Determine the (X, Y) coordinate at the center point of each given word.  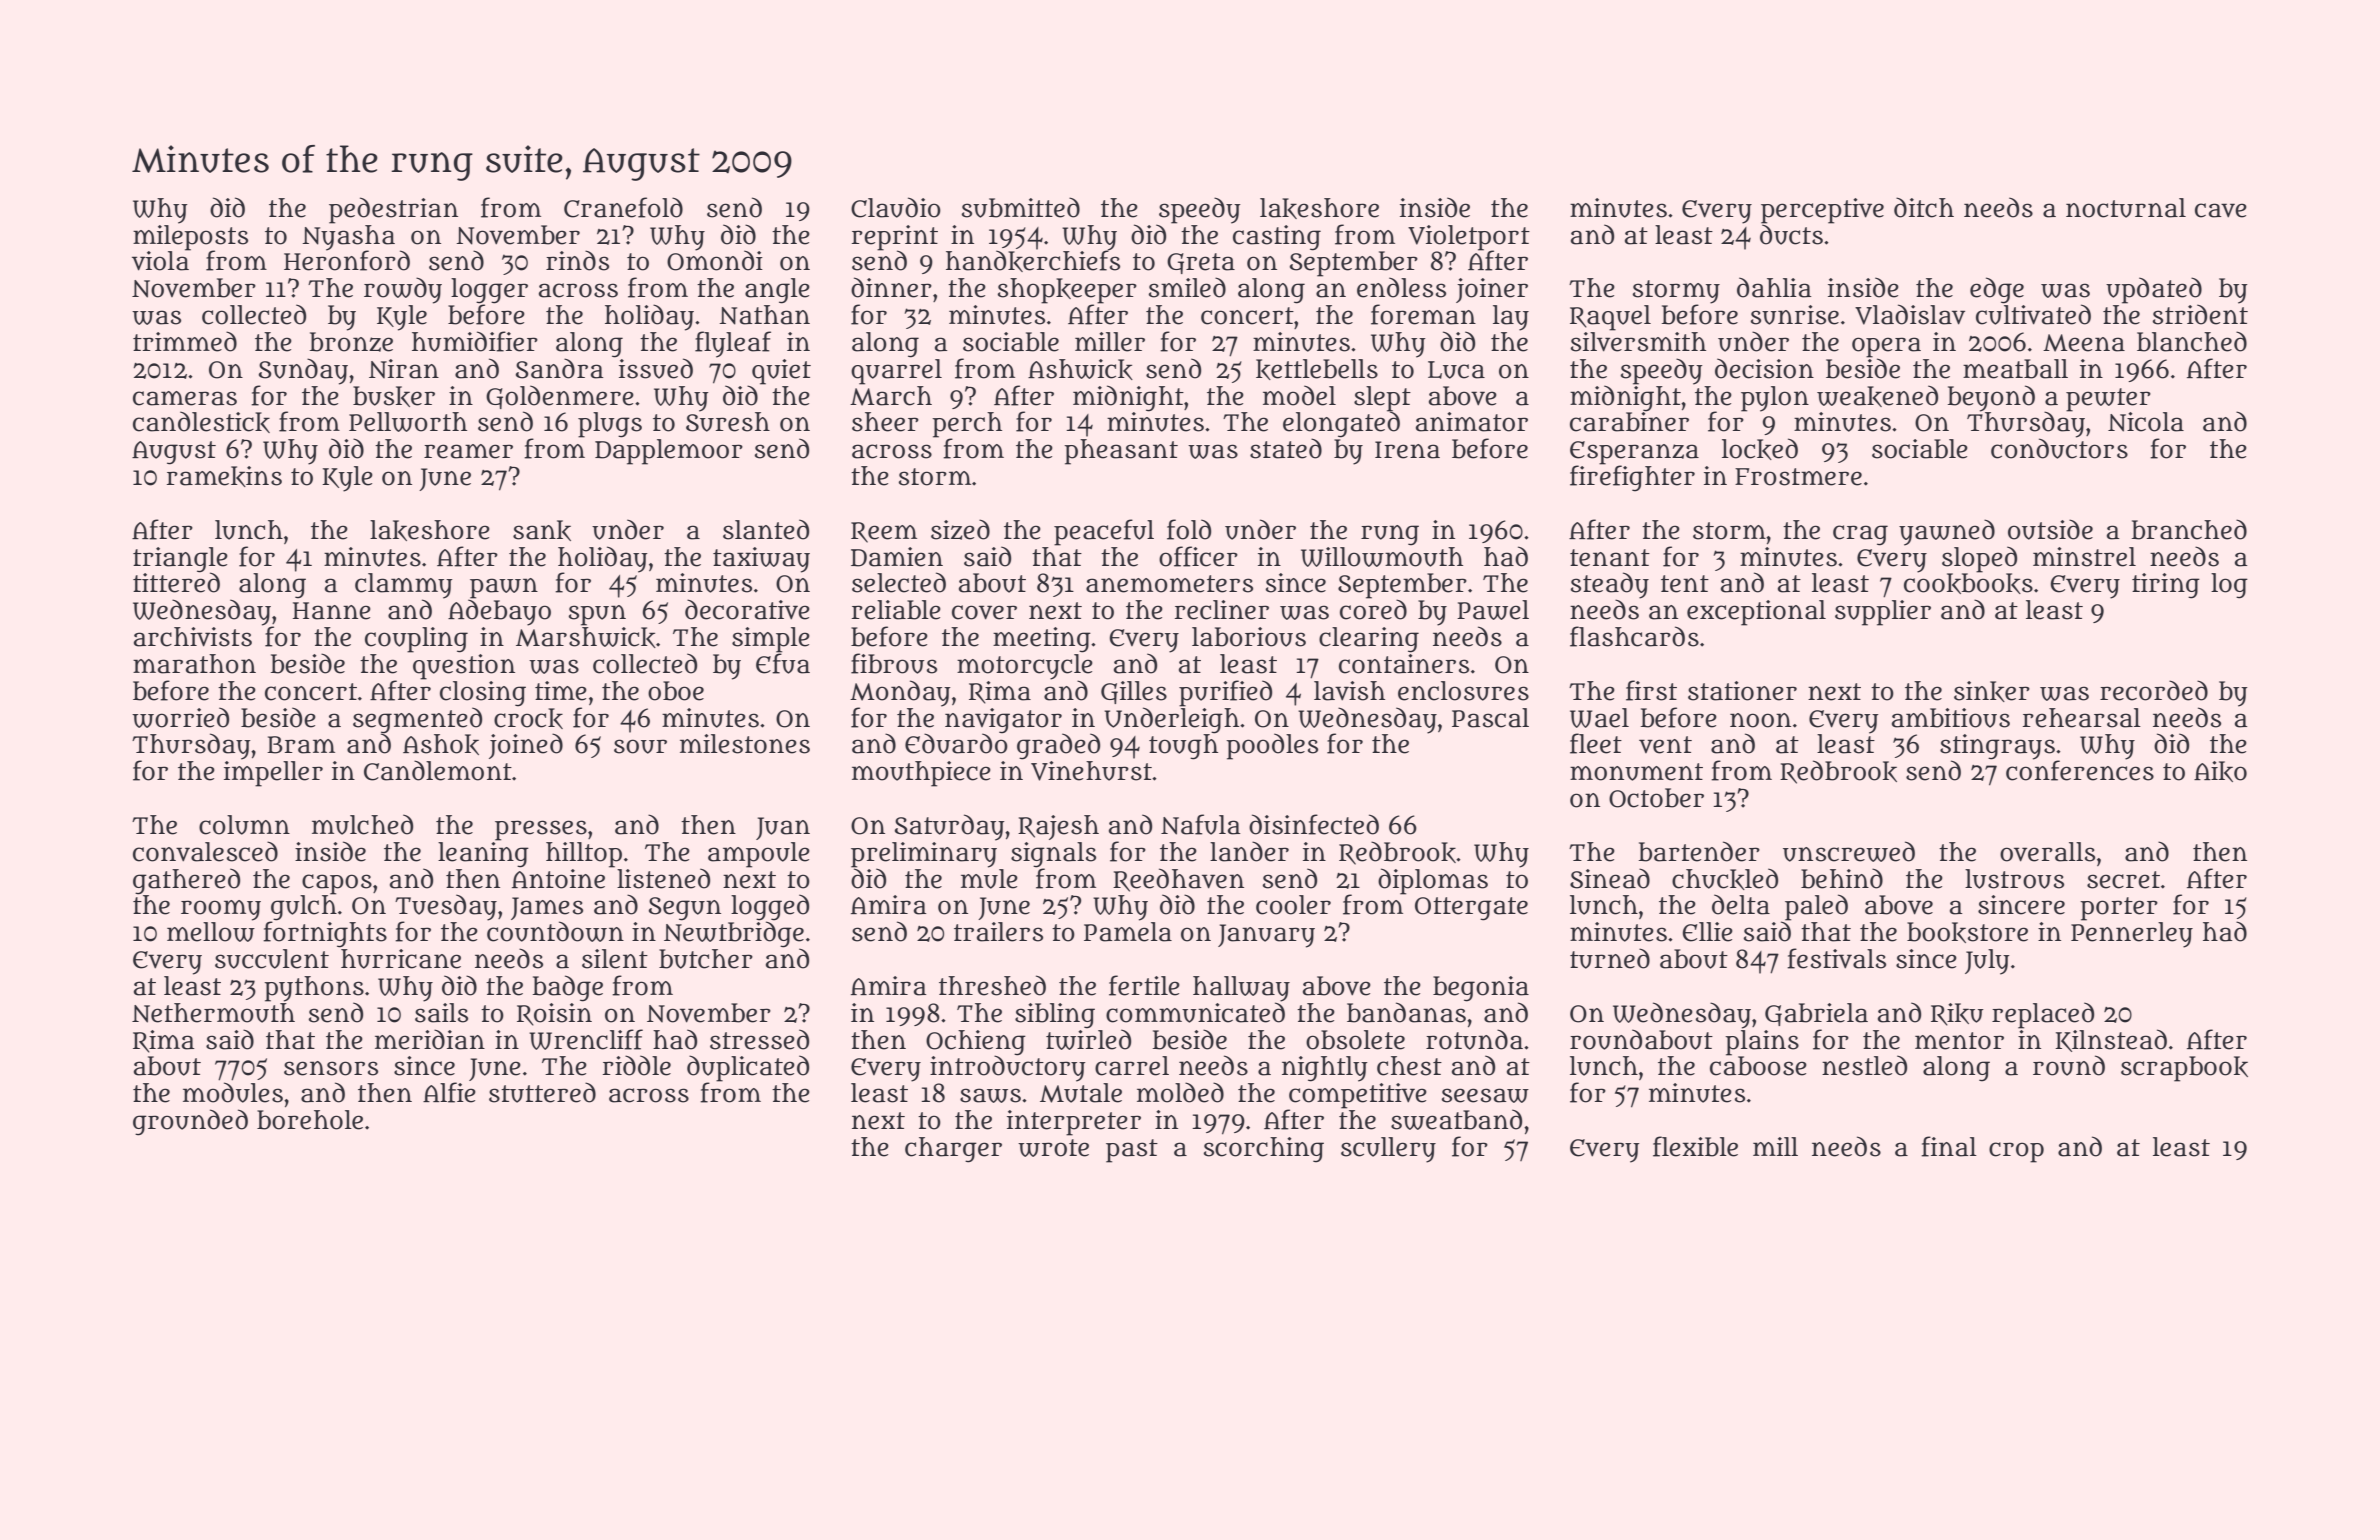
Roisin (554, 1014)
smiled (1187, 287)
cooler (1293, 905)
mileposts (190, 237)
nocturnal (2126, 208)
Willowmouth (1382, 557)
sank (542, 530)
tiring (2166, 586)
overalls (2047, 852)
